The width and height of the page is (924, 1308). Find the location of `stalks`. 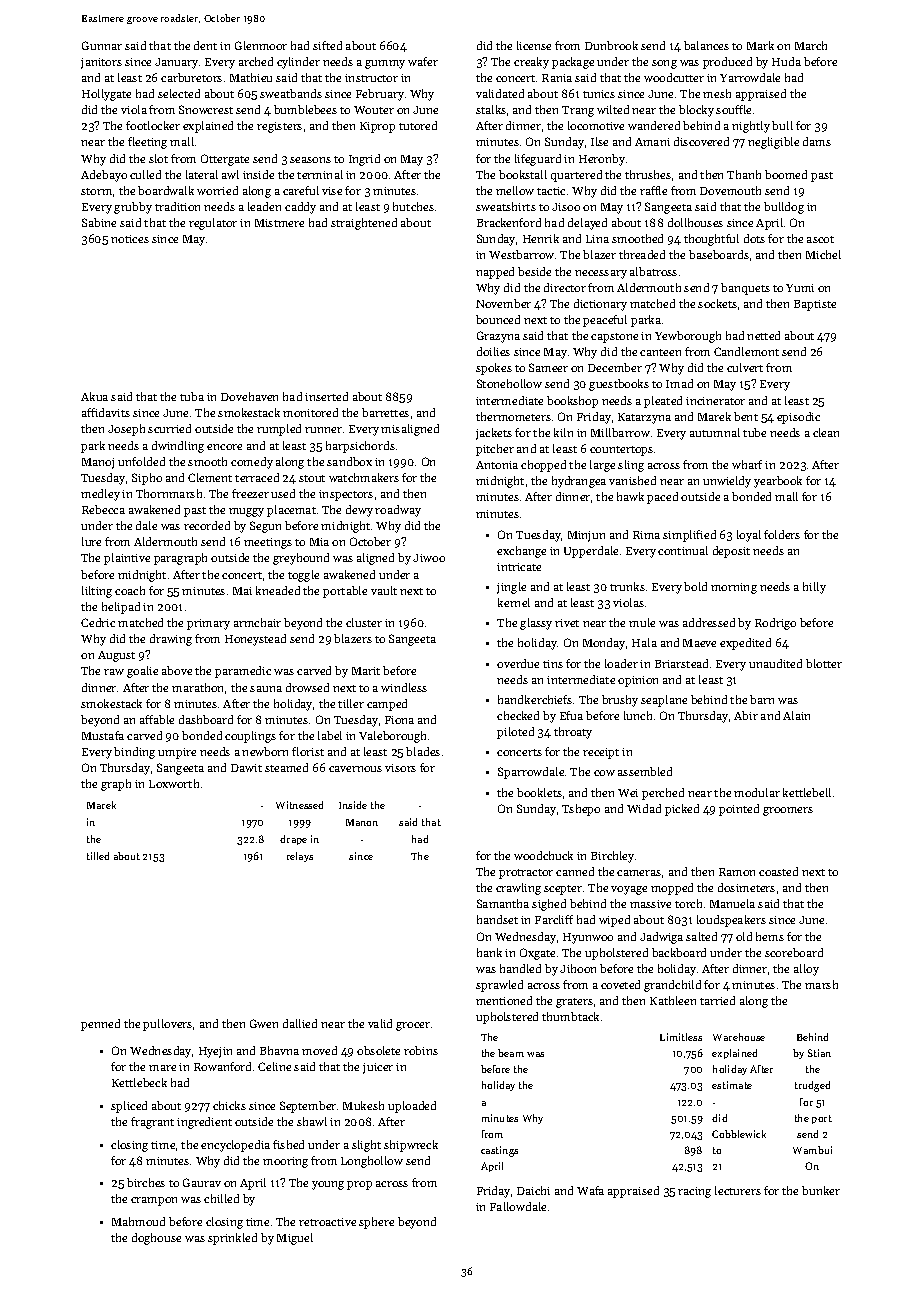

stalks is located at coordinates (491, 109).
